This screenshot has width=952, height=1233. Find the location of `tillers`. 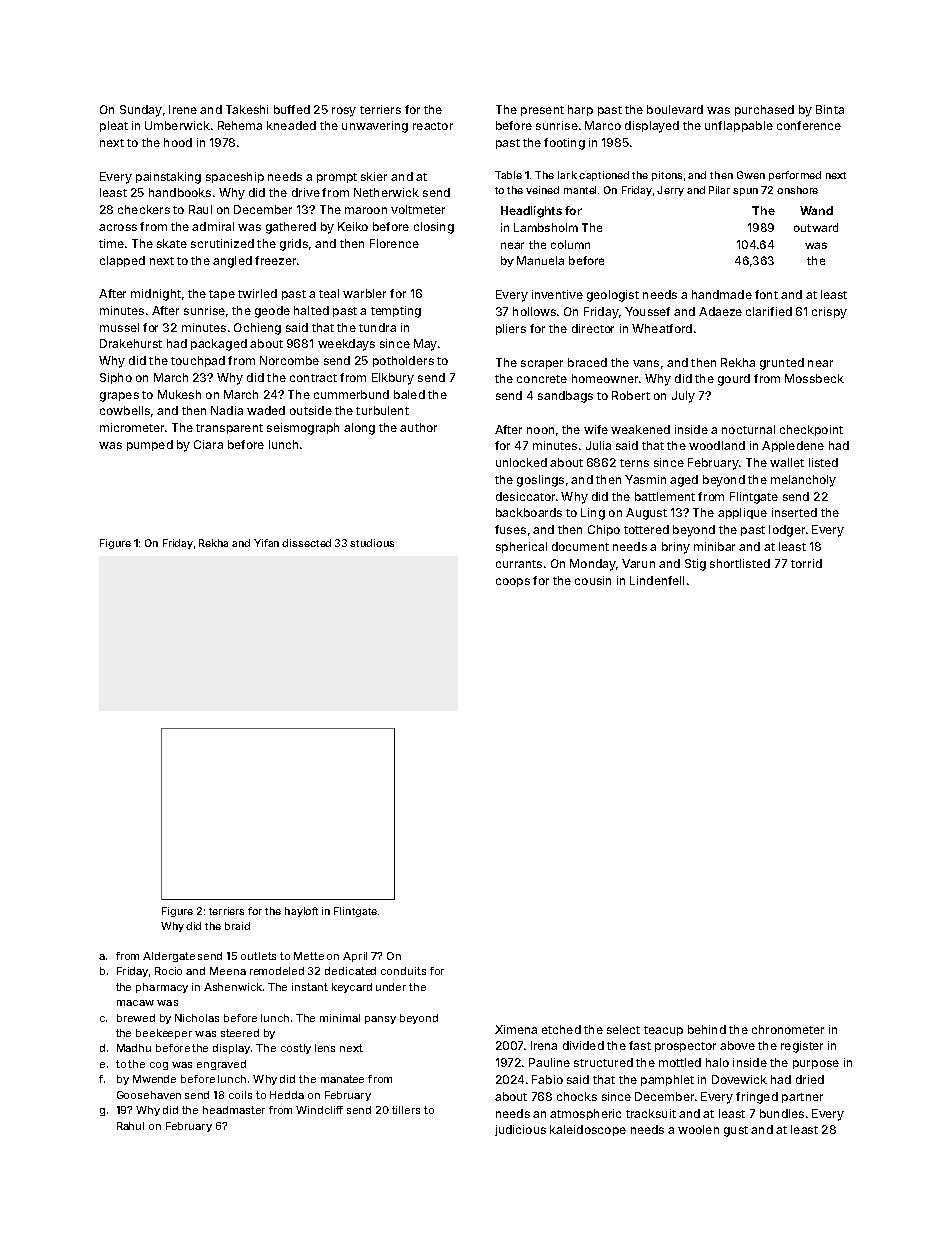

tillers is located at coordinates (406, 1110).
